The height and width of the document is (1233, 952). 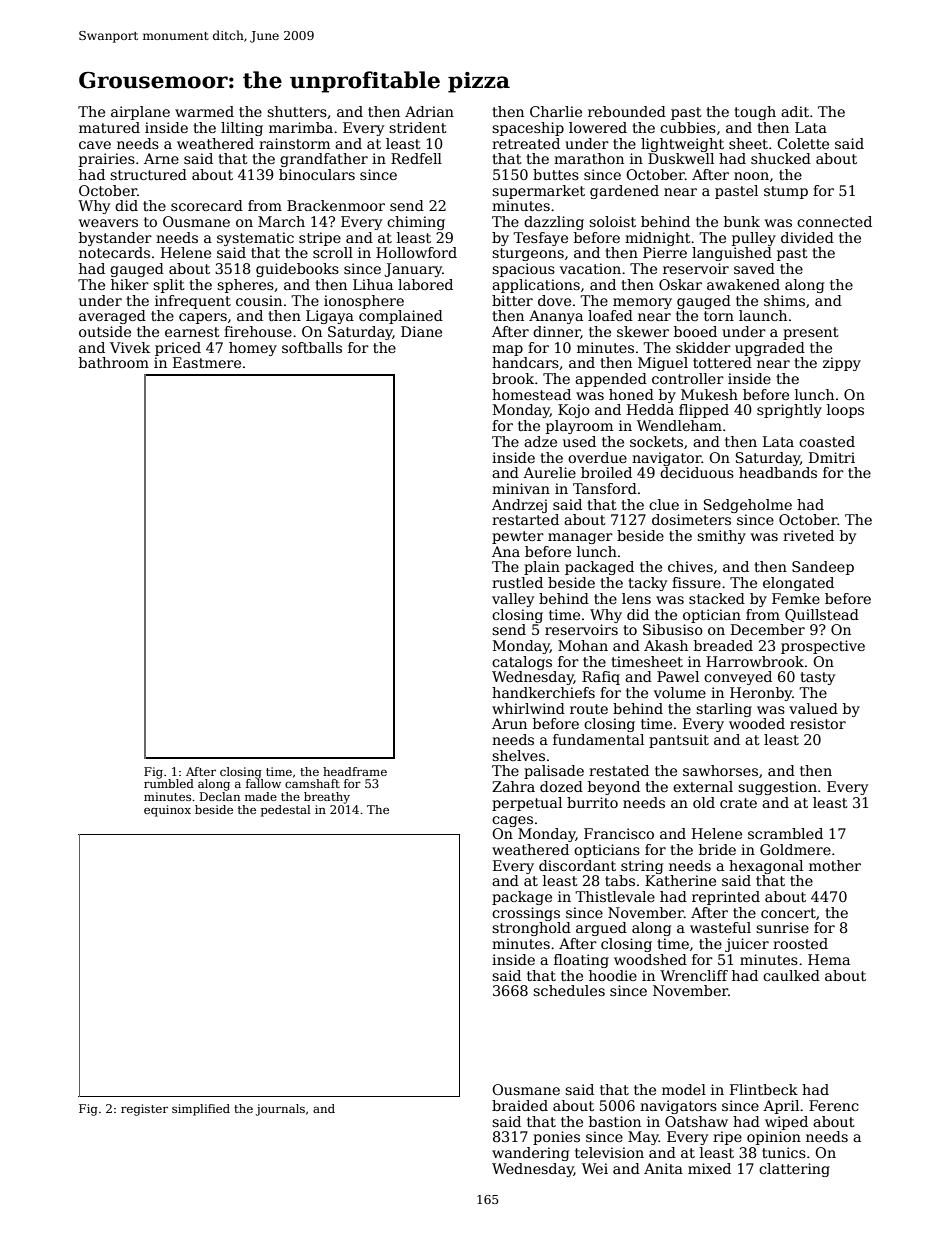 I want to click on divided, so click(x=807, y=237).
